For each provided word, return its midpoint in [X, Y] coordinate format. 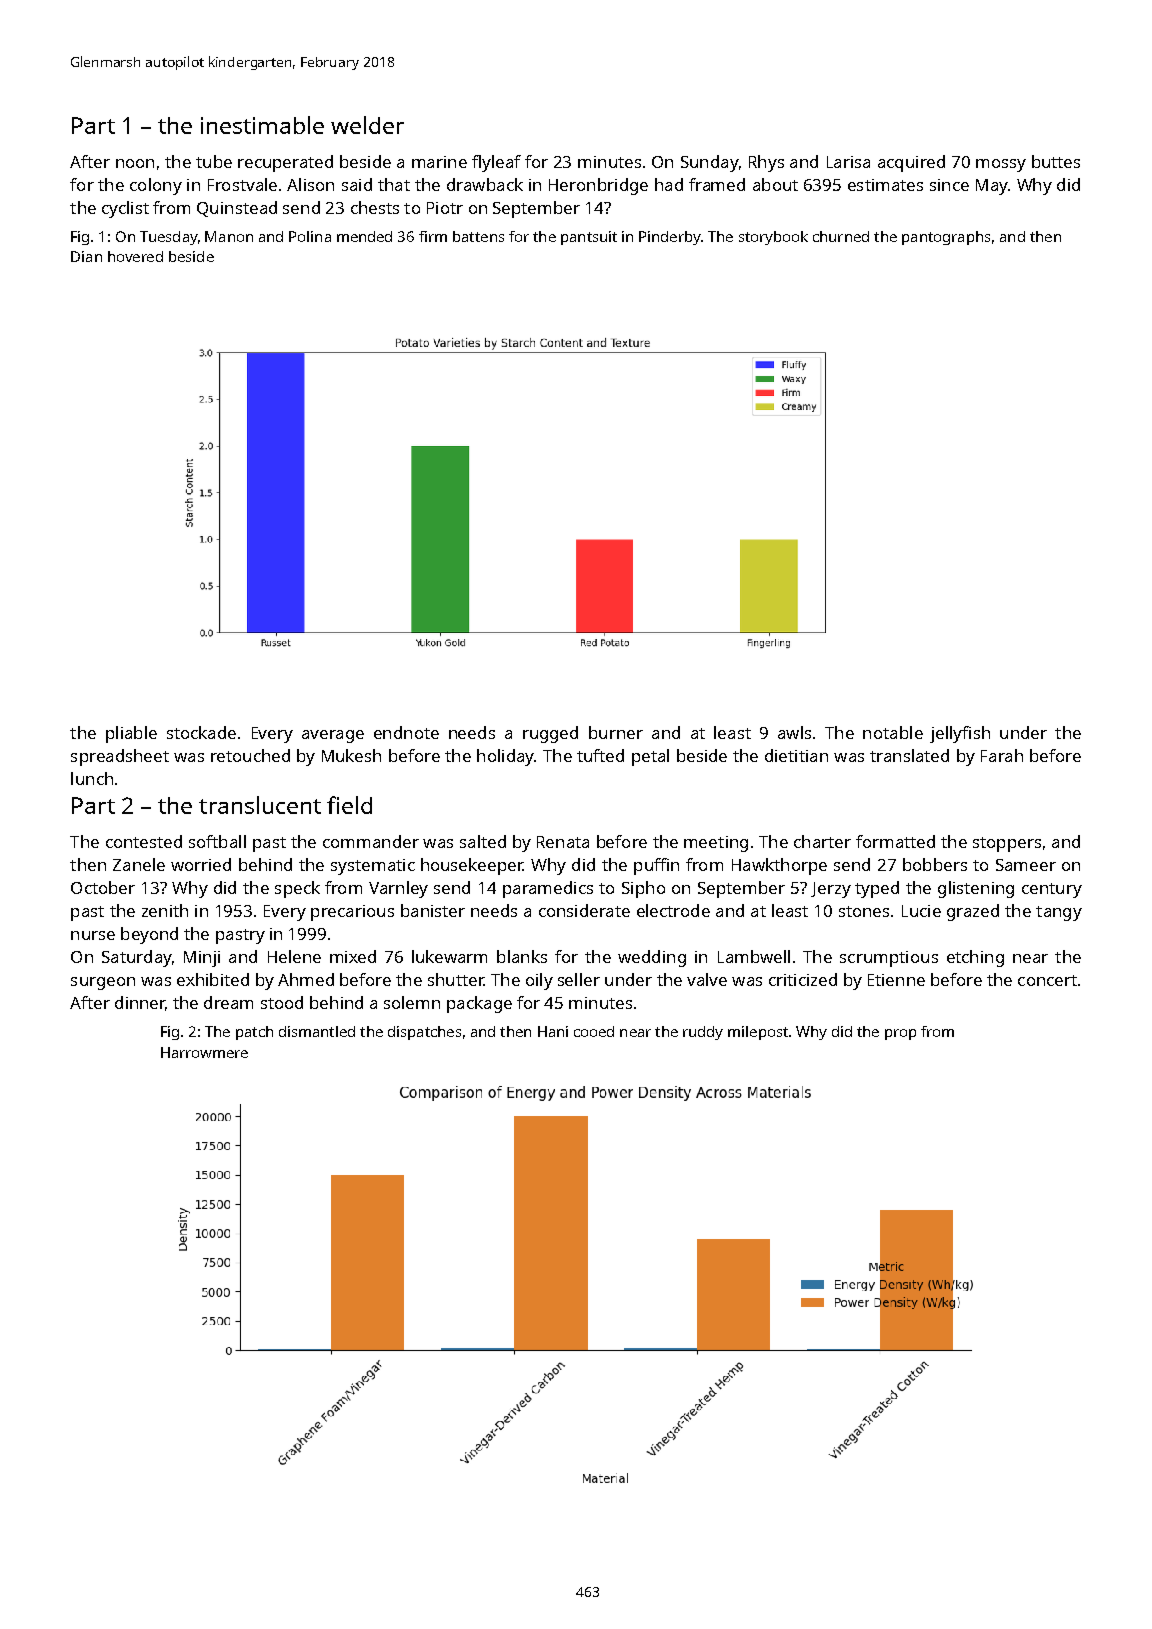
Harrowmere [204, 1052]
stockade [201, 732]
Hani [553, 1031]
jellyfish [960, 734]
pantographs [946, 238]
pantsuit [589, 238]
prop [900, 1034]
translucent [260, 805]
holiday [505, 757]
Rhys [766, 163]
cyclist [125, 209]
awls [794, 732]
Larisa [848, 162]
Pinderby [670, 238]
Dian [86, 256]
